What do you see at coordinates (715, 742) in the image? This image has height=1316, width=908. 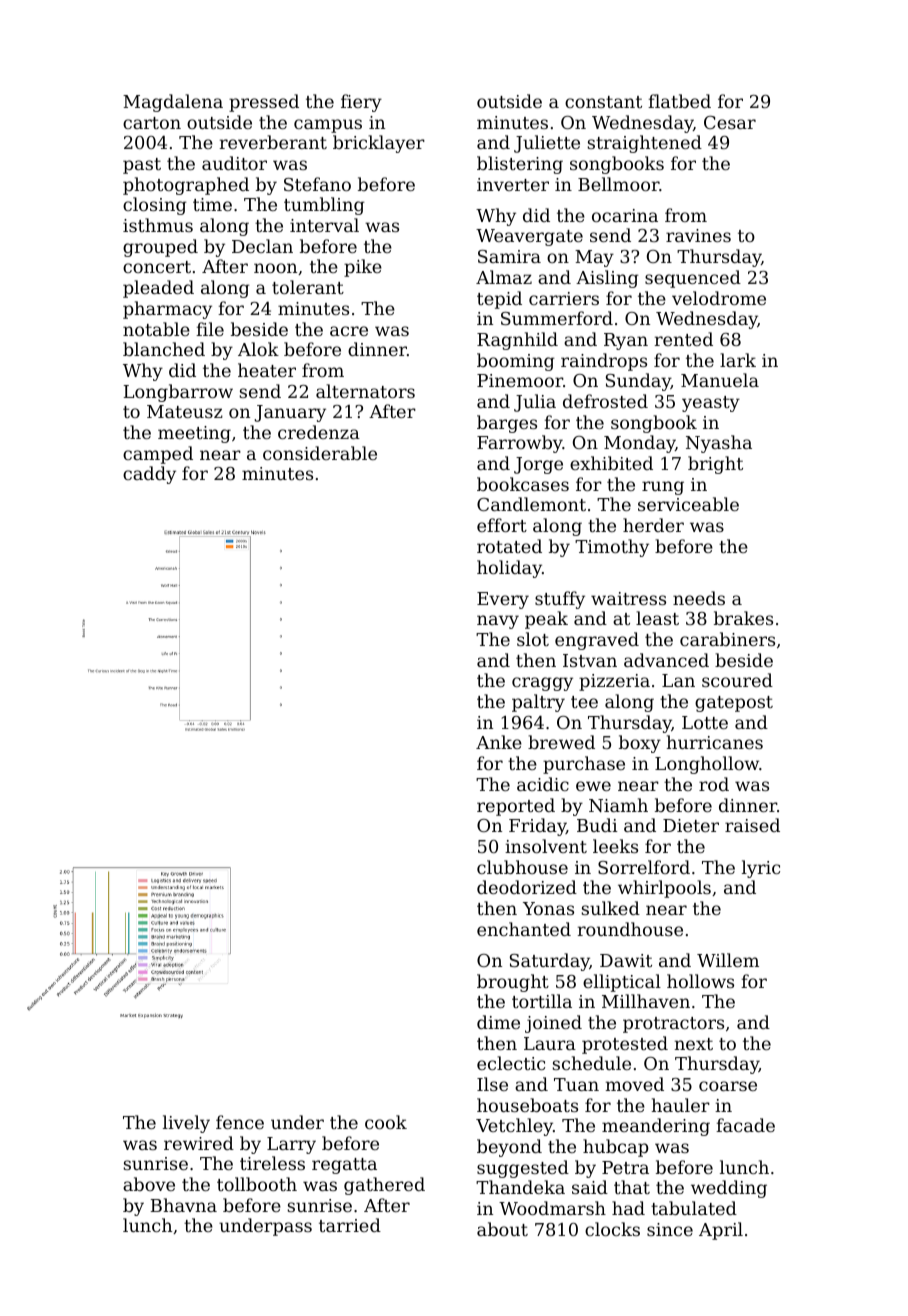 I see `hurricanes` at bounding box center [715, 742].
